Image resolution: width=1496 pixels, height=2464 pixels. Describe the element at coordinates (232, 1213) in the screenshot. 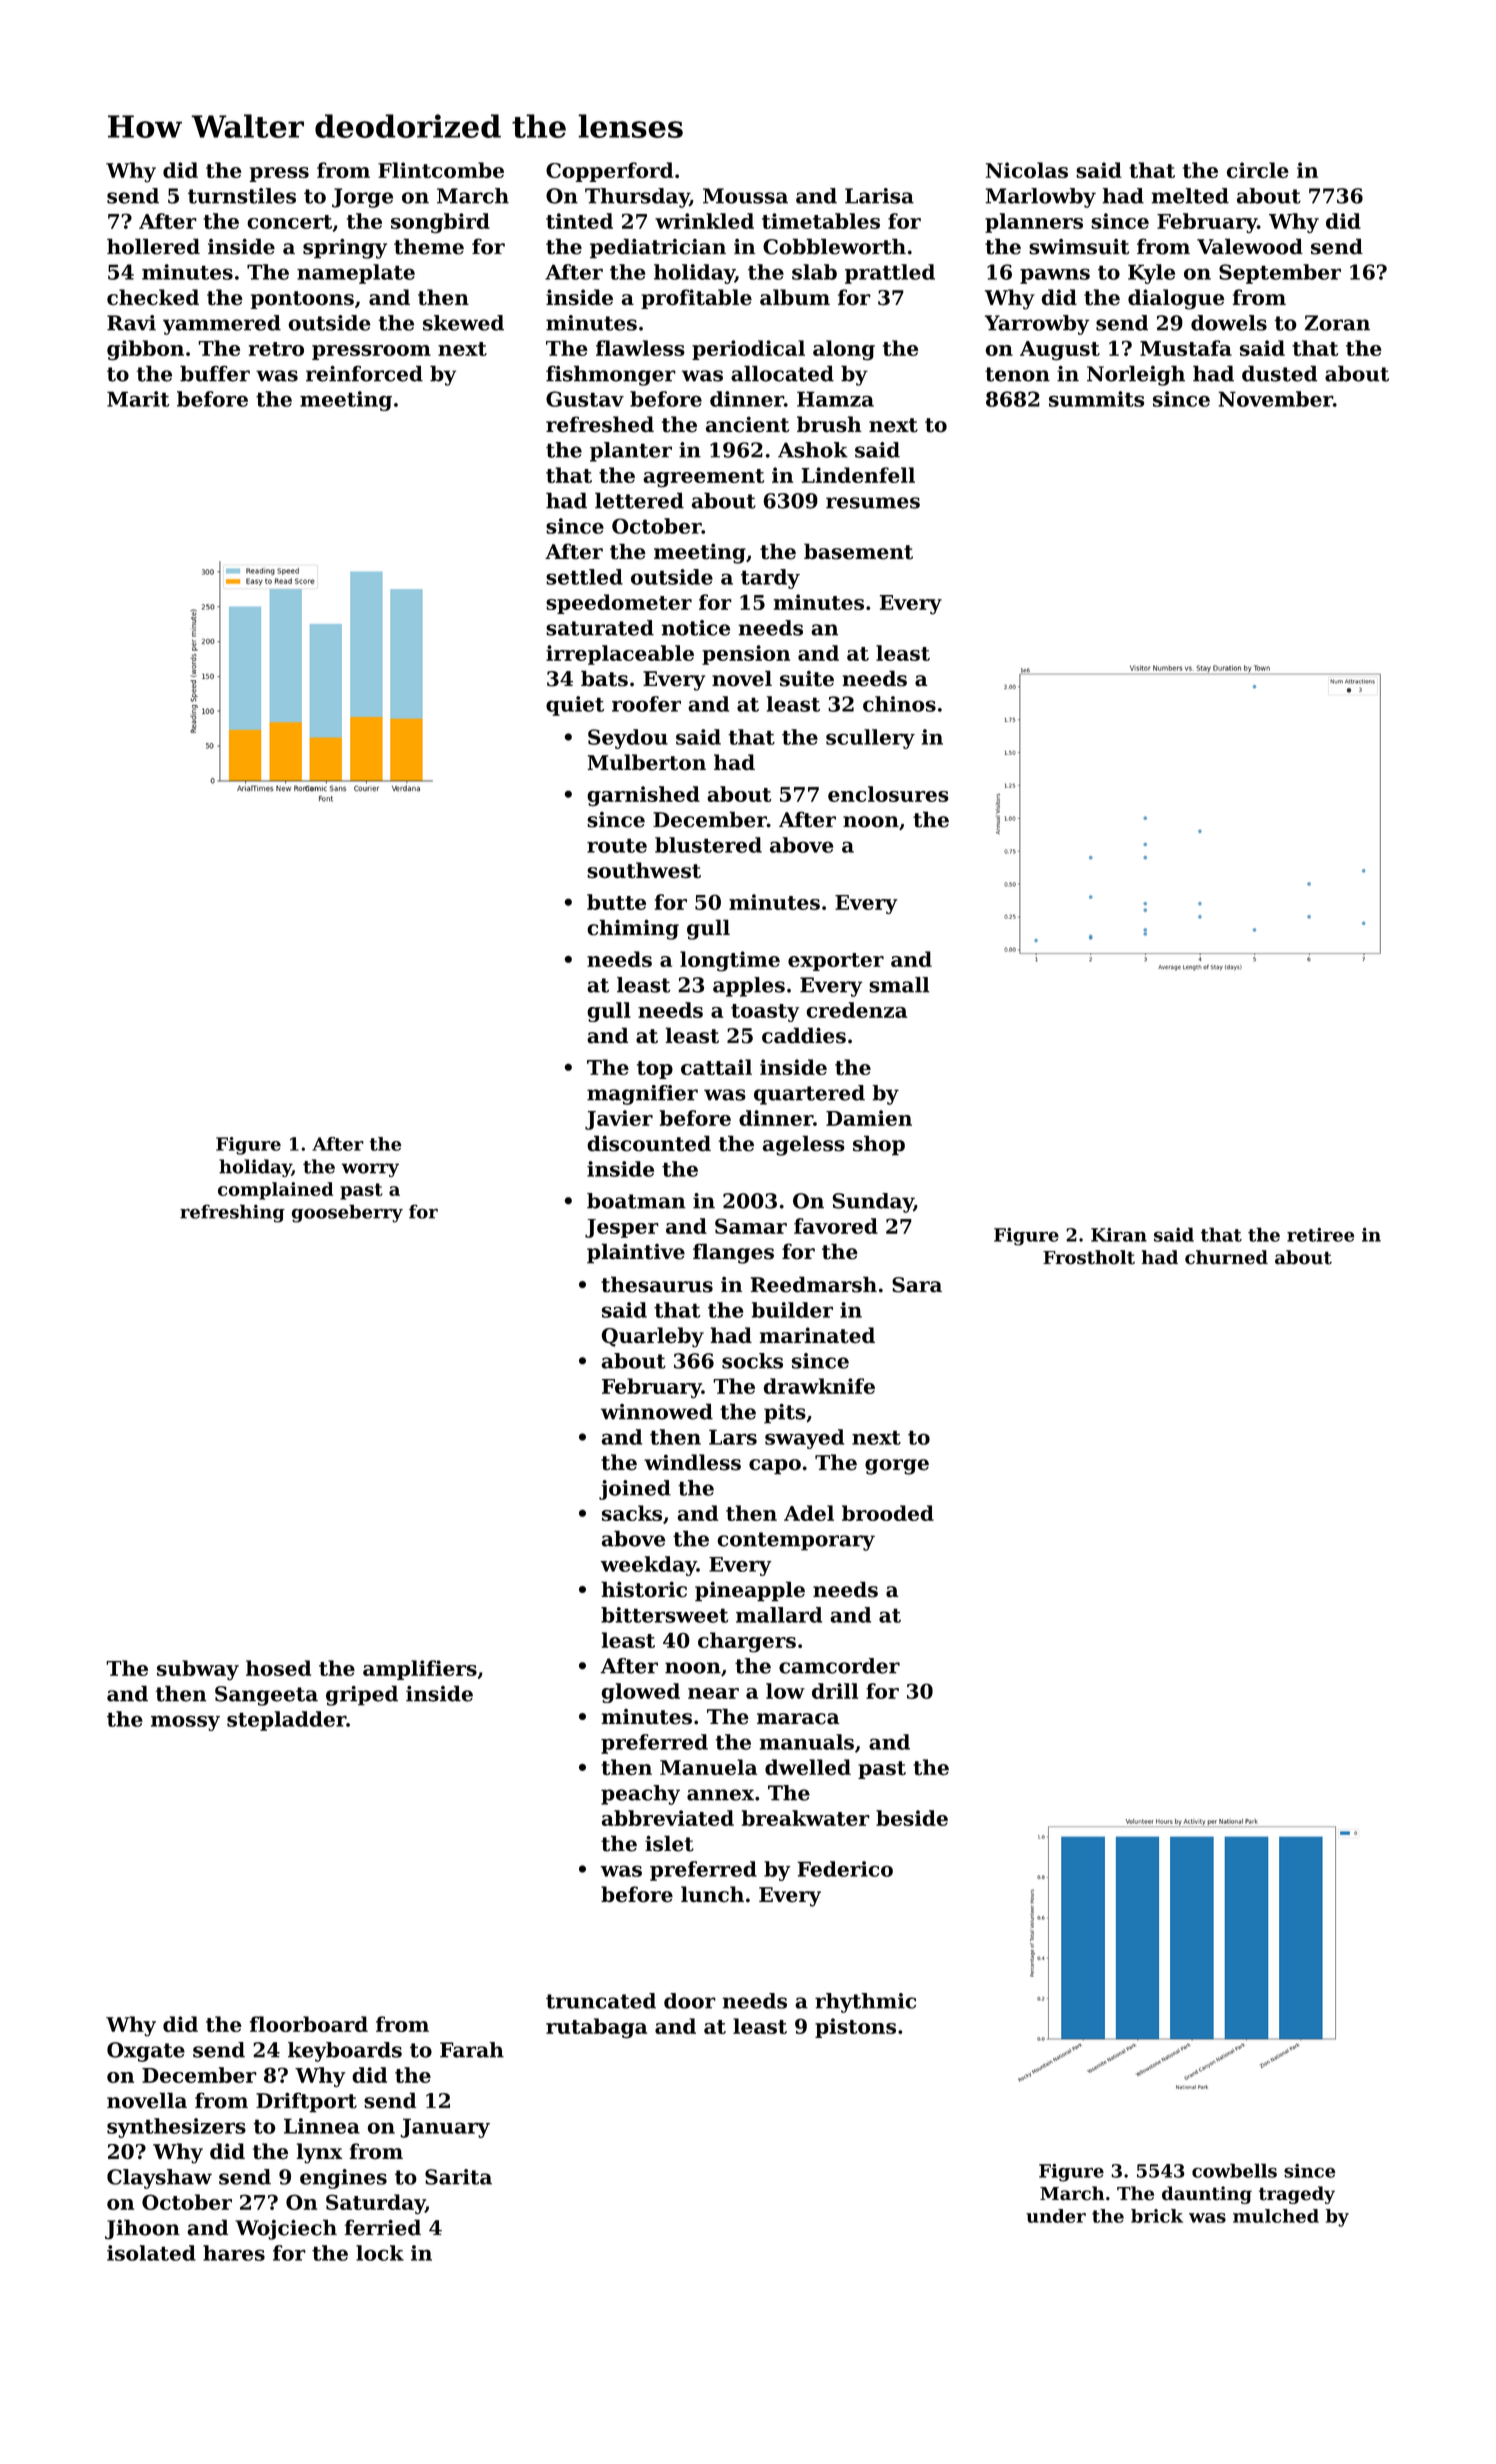

I see `refreshing` at that location.
